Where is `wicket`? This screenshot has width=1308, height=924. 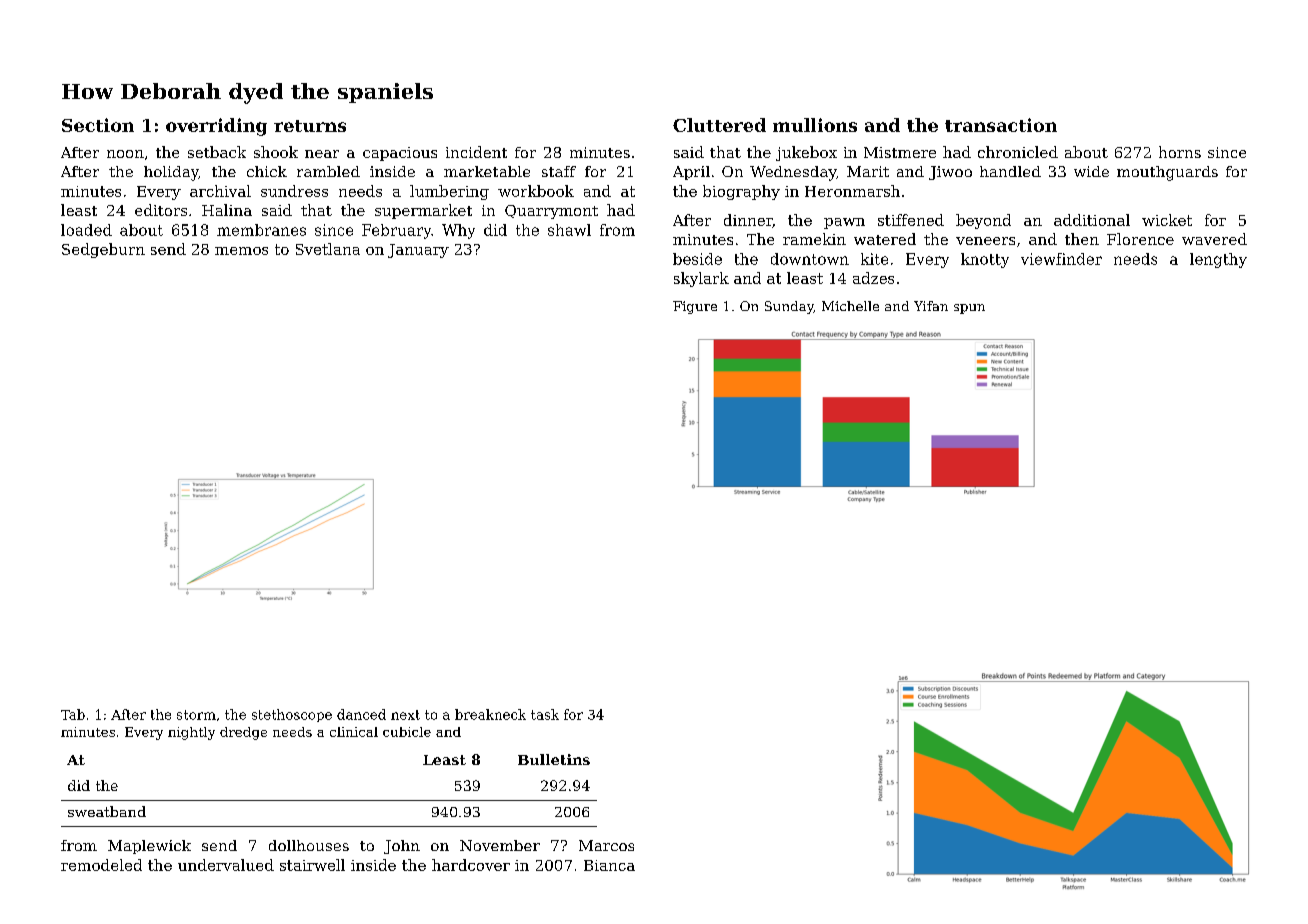 wicket is located at coordinates (1167, 220).
